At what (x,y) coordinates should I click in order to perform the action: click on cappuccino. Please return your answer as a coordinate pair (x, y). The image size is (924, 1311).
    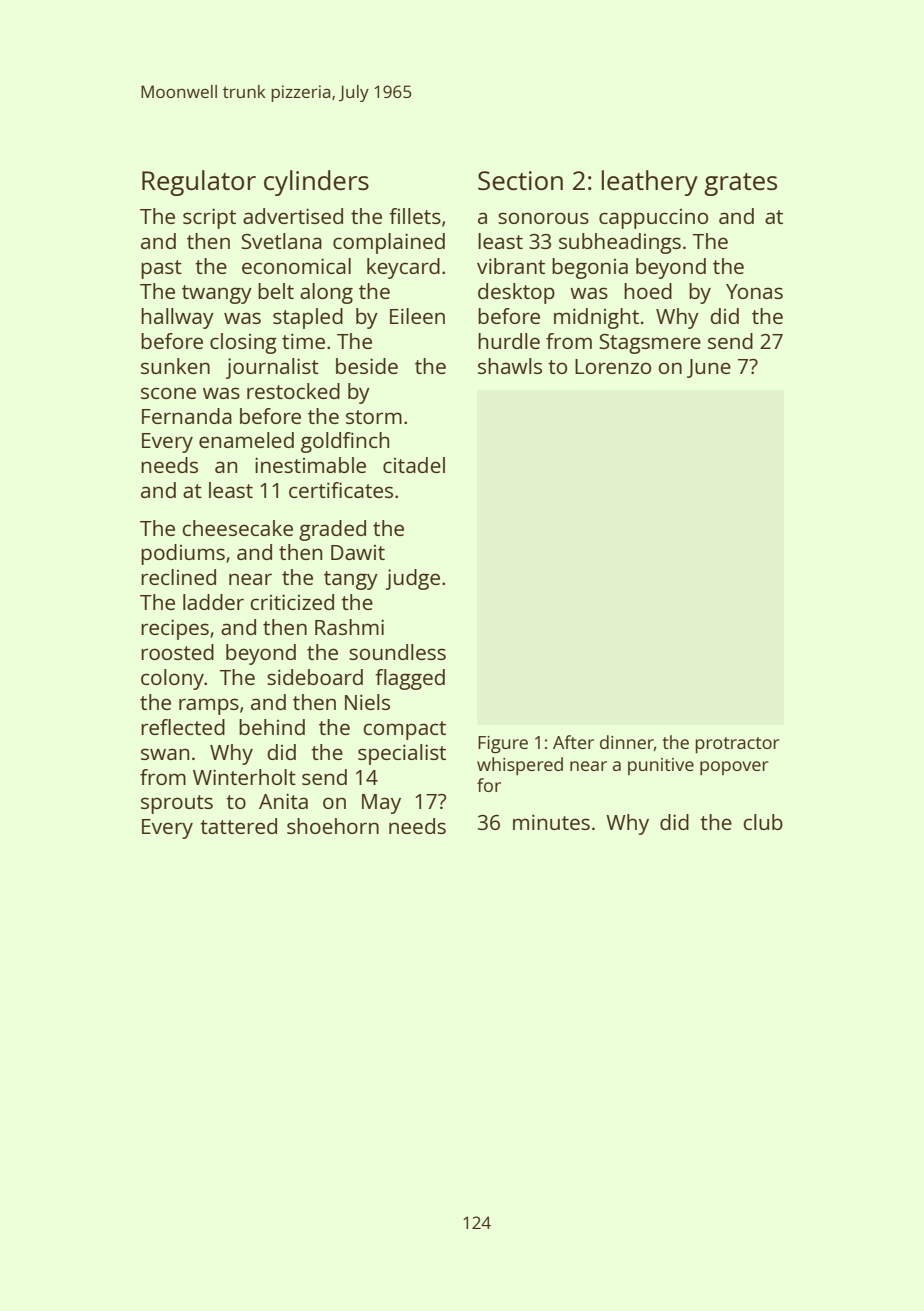
    Looking at the image, I should click on (653, 219).
